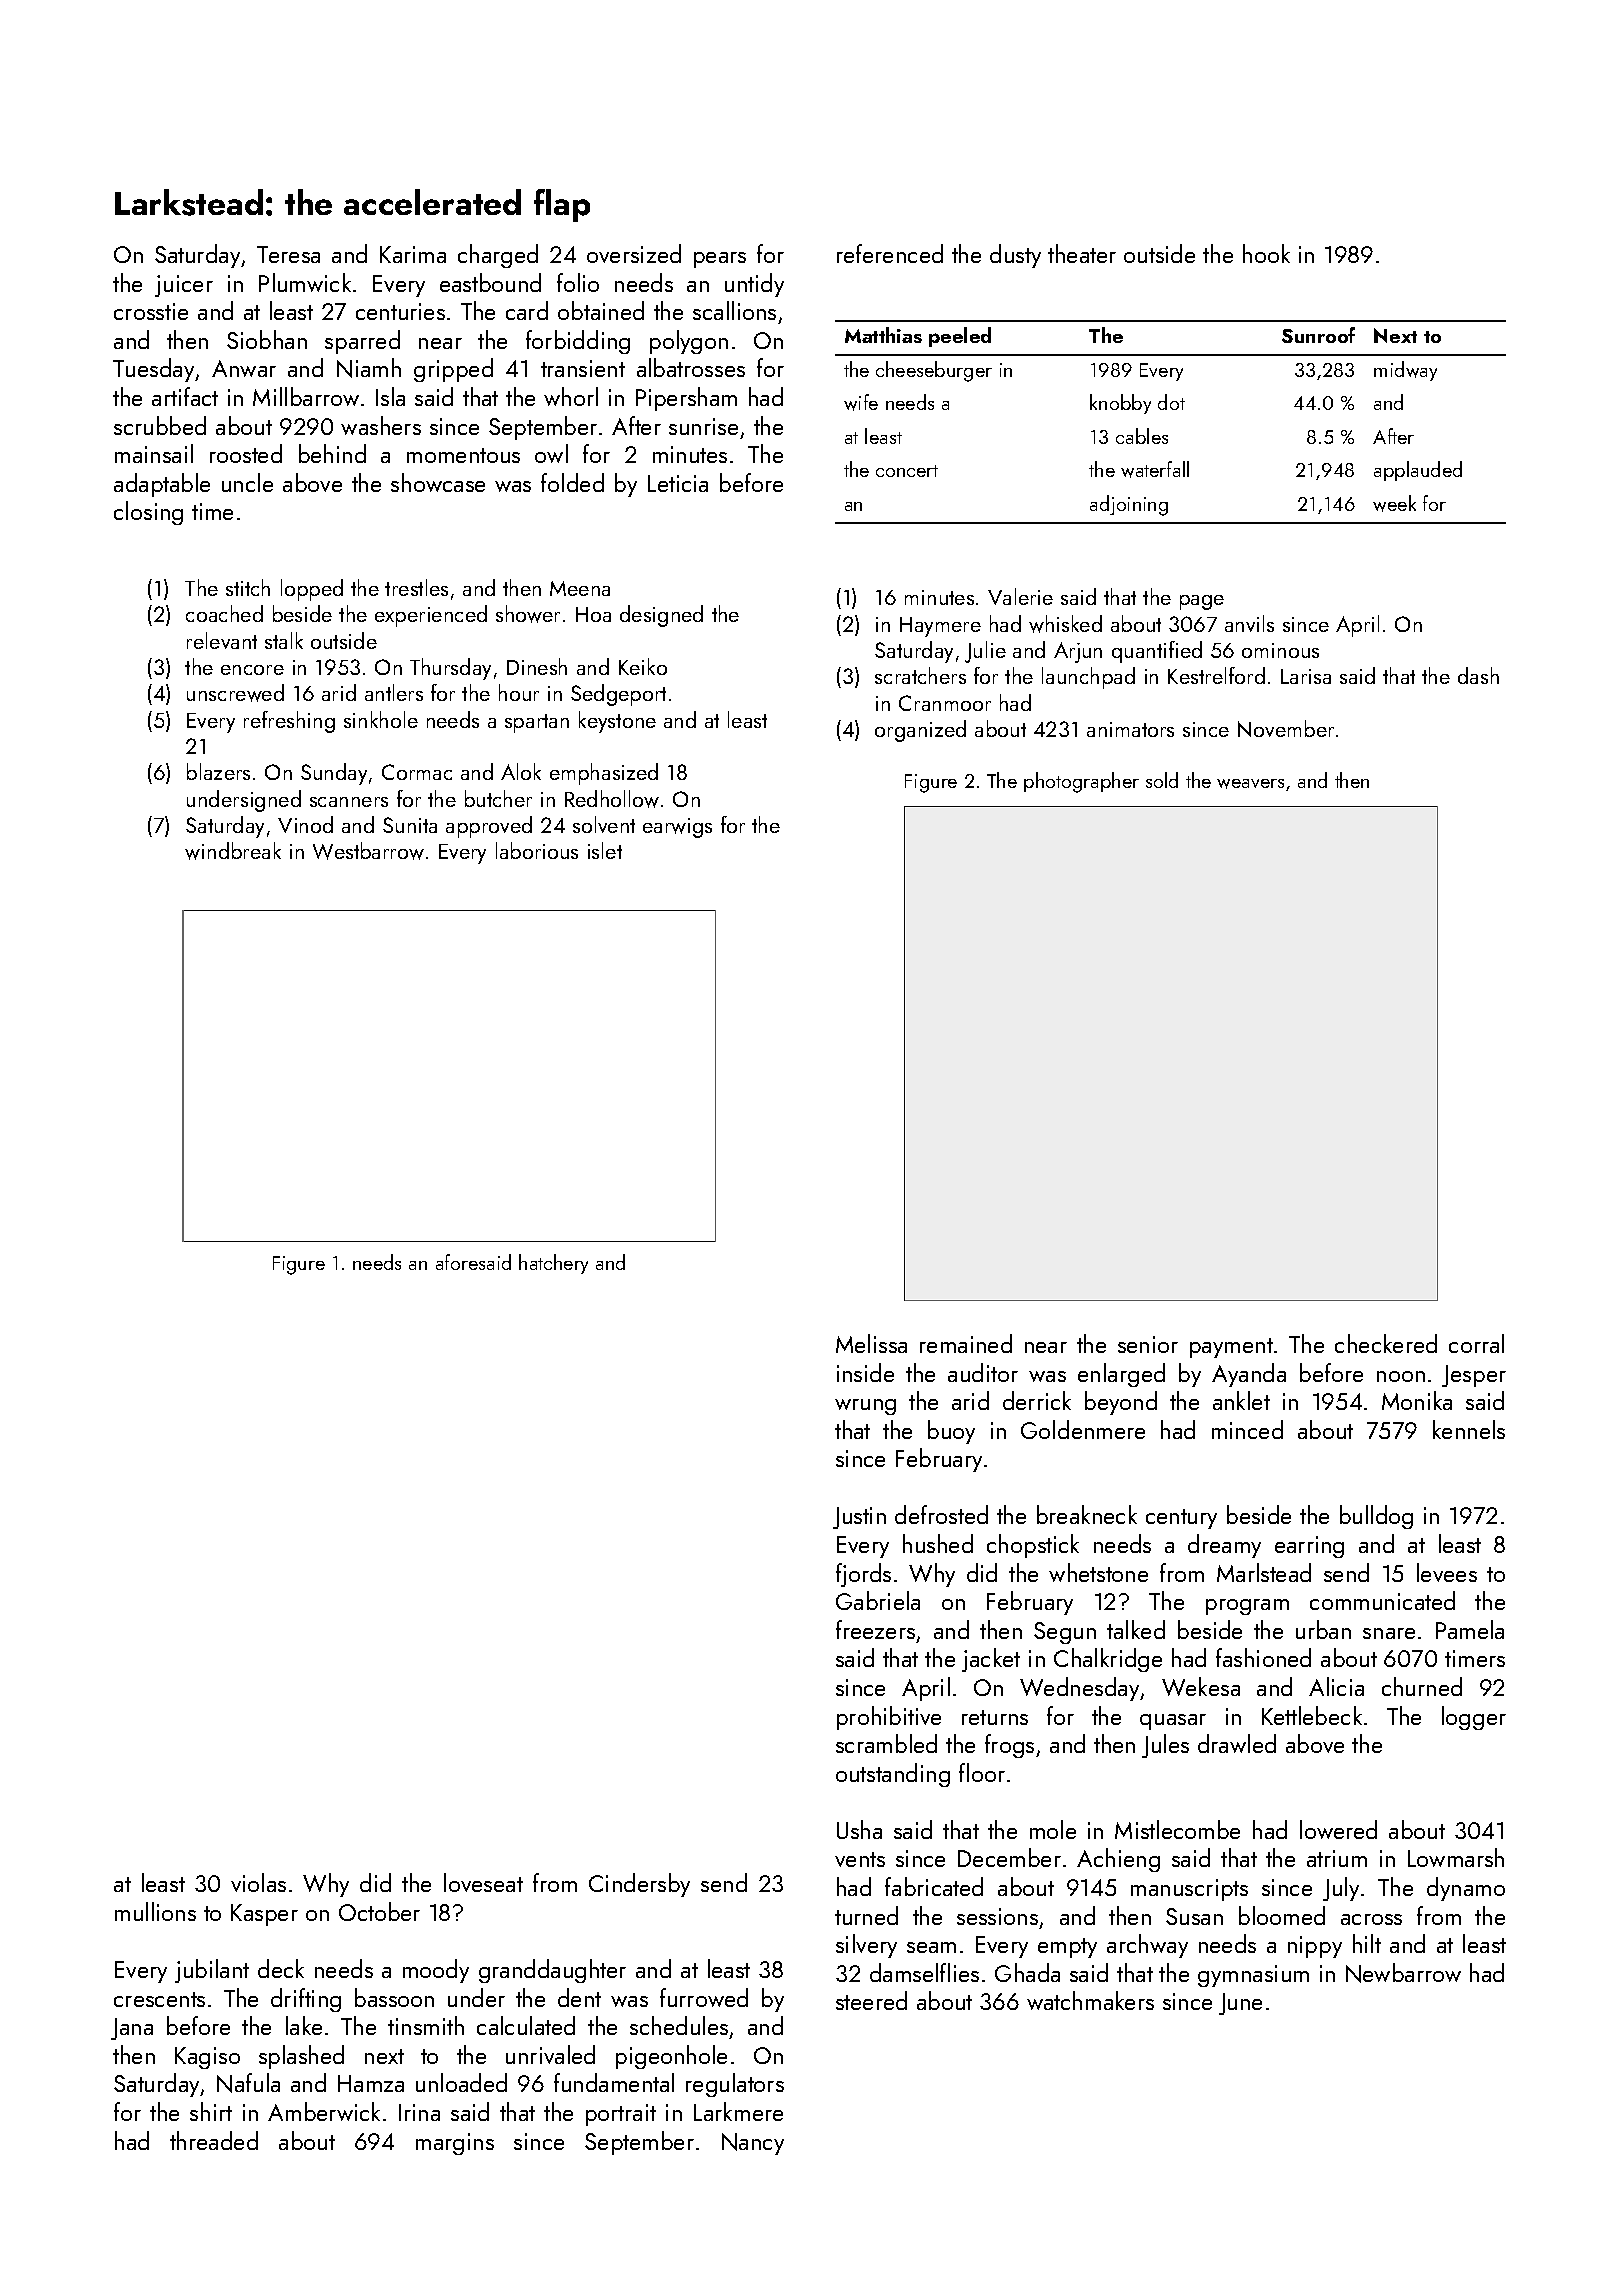 The image size is (1620, 2292). I want to click on concert, so click(907, 471).
